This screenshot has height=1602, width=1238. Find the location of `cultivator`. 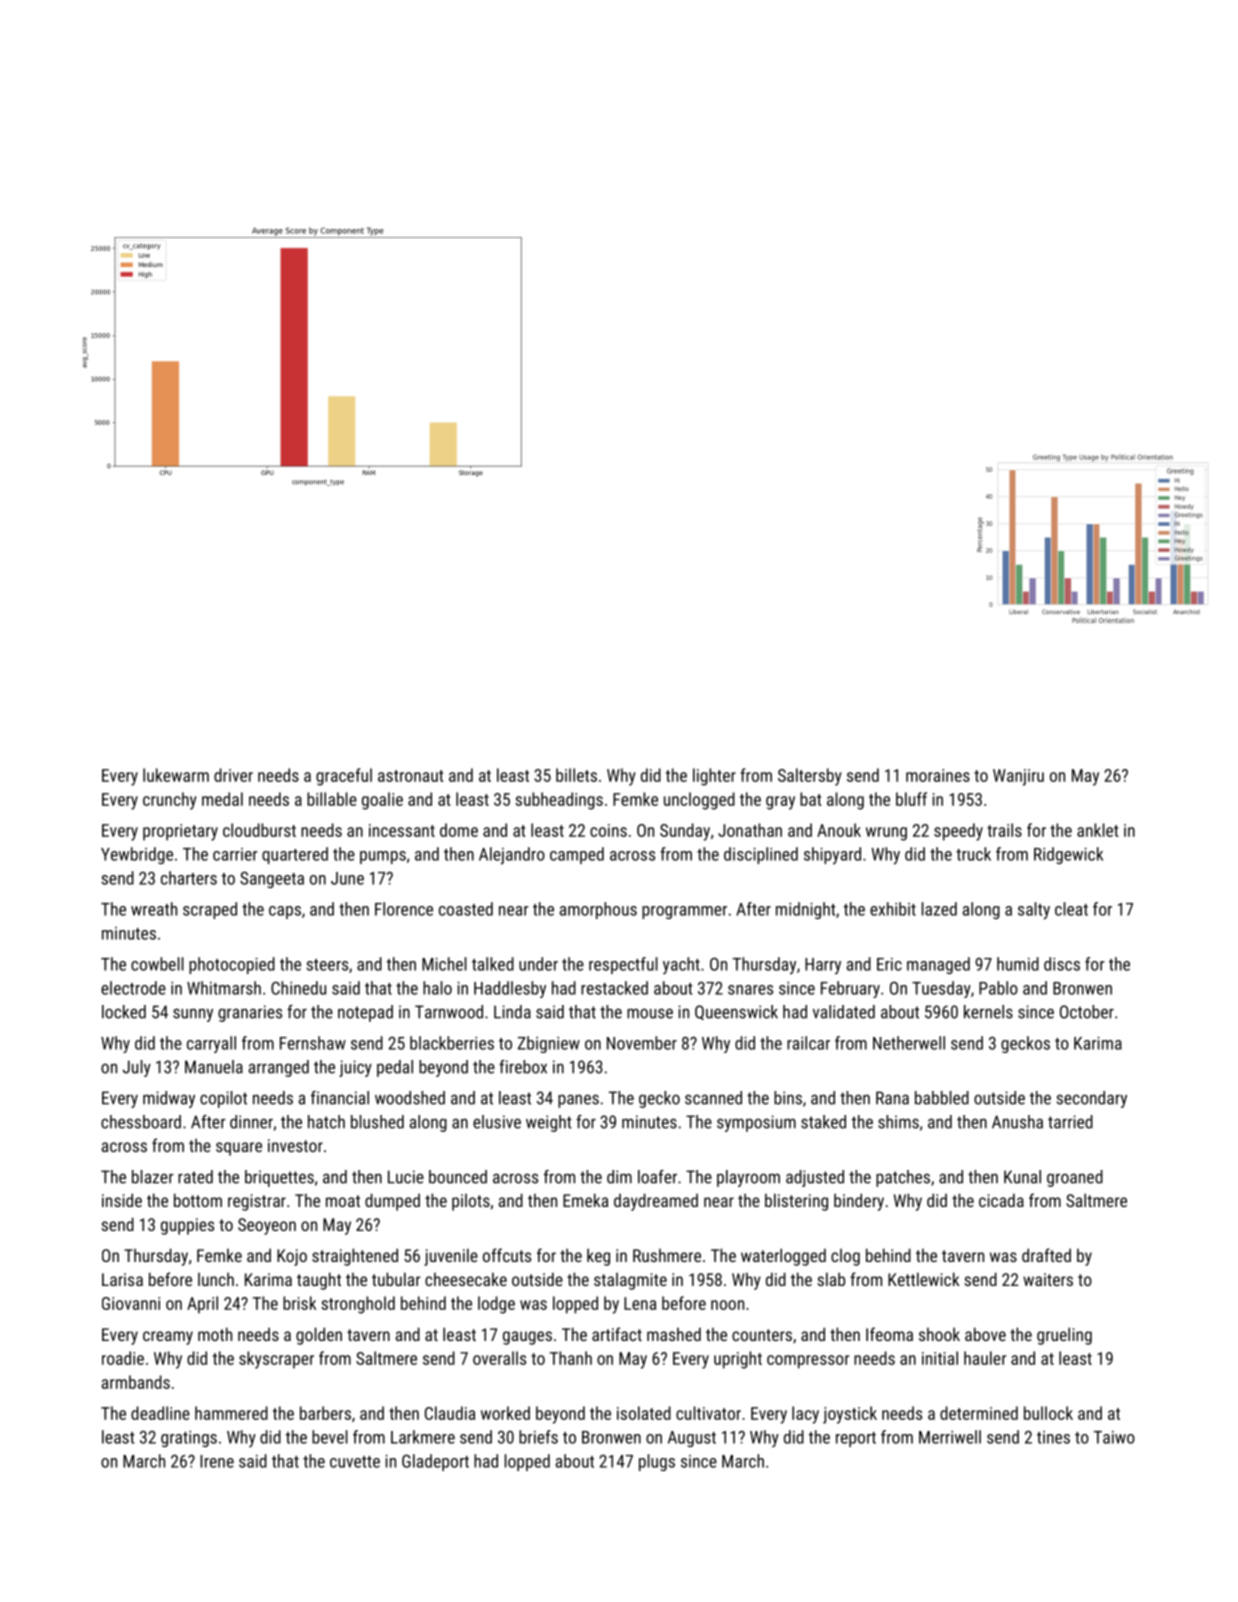

cultivator is located at coordinates (708, 1413).
